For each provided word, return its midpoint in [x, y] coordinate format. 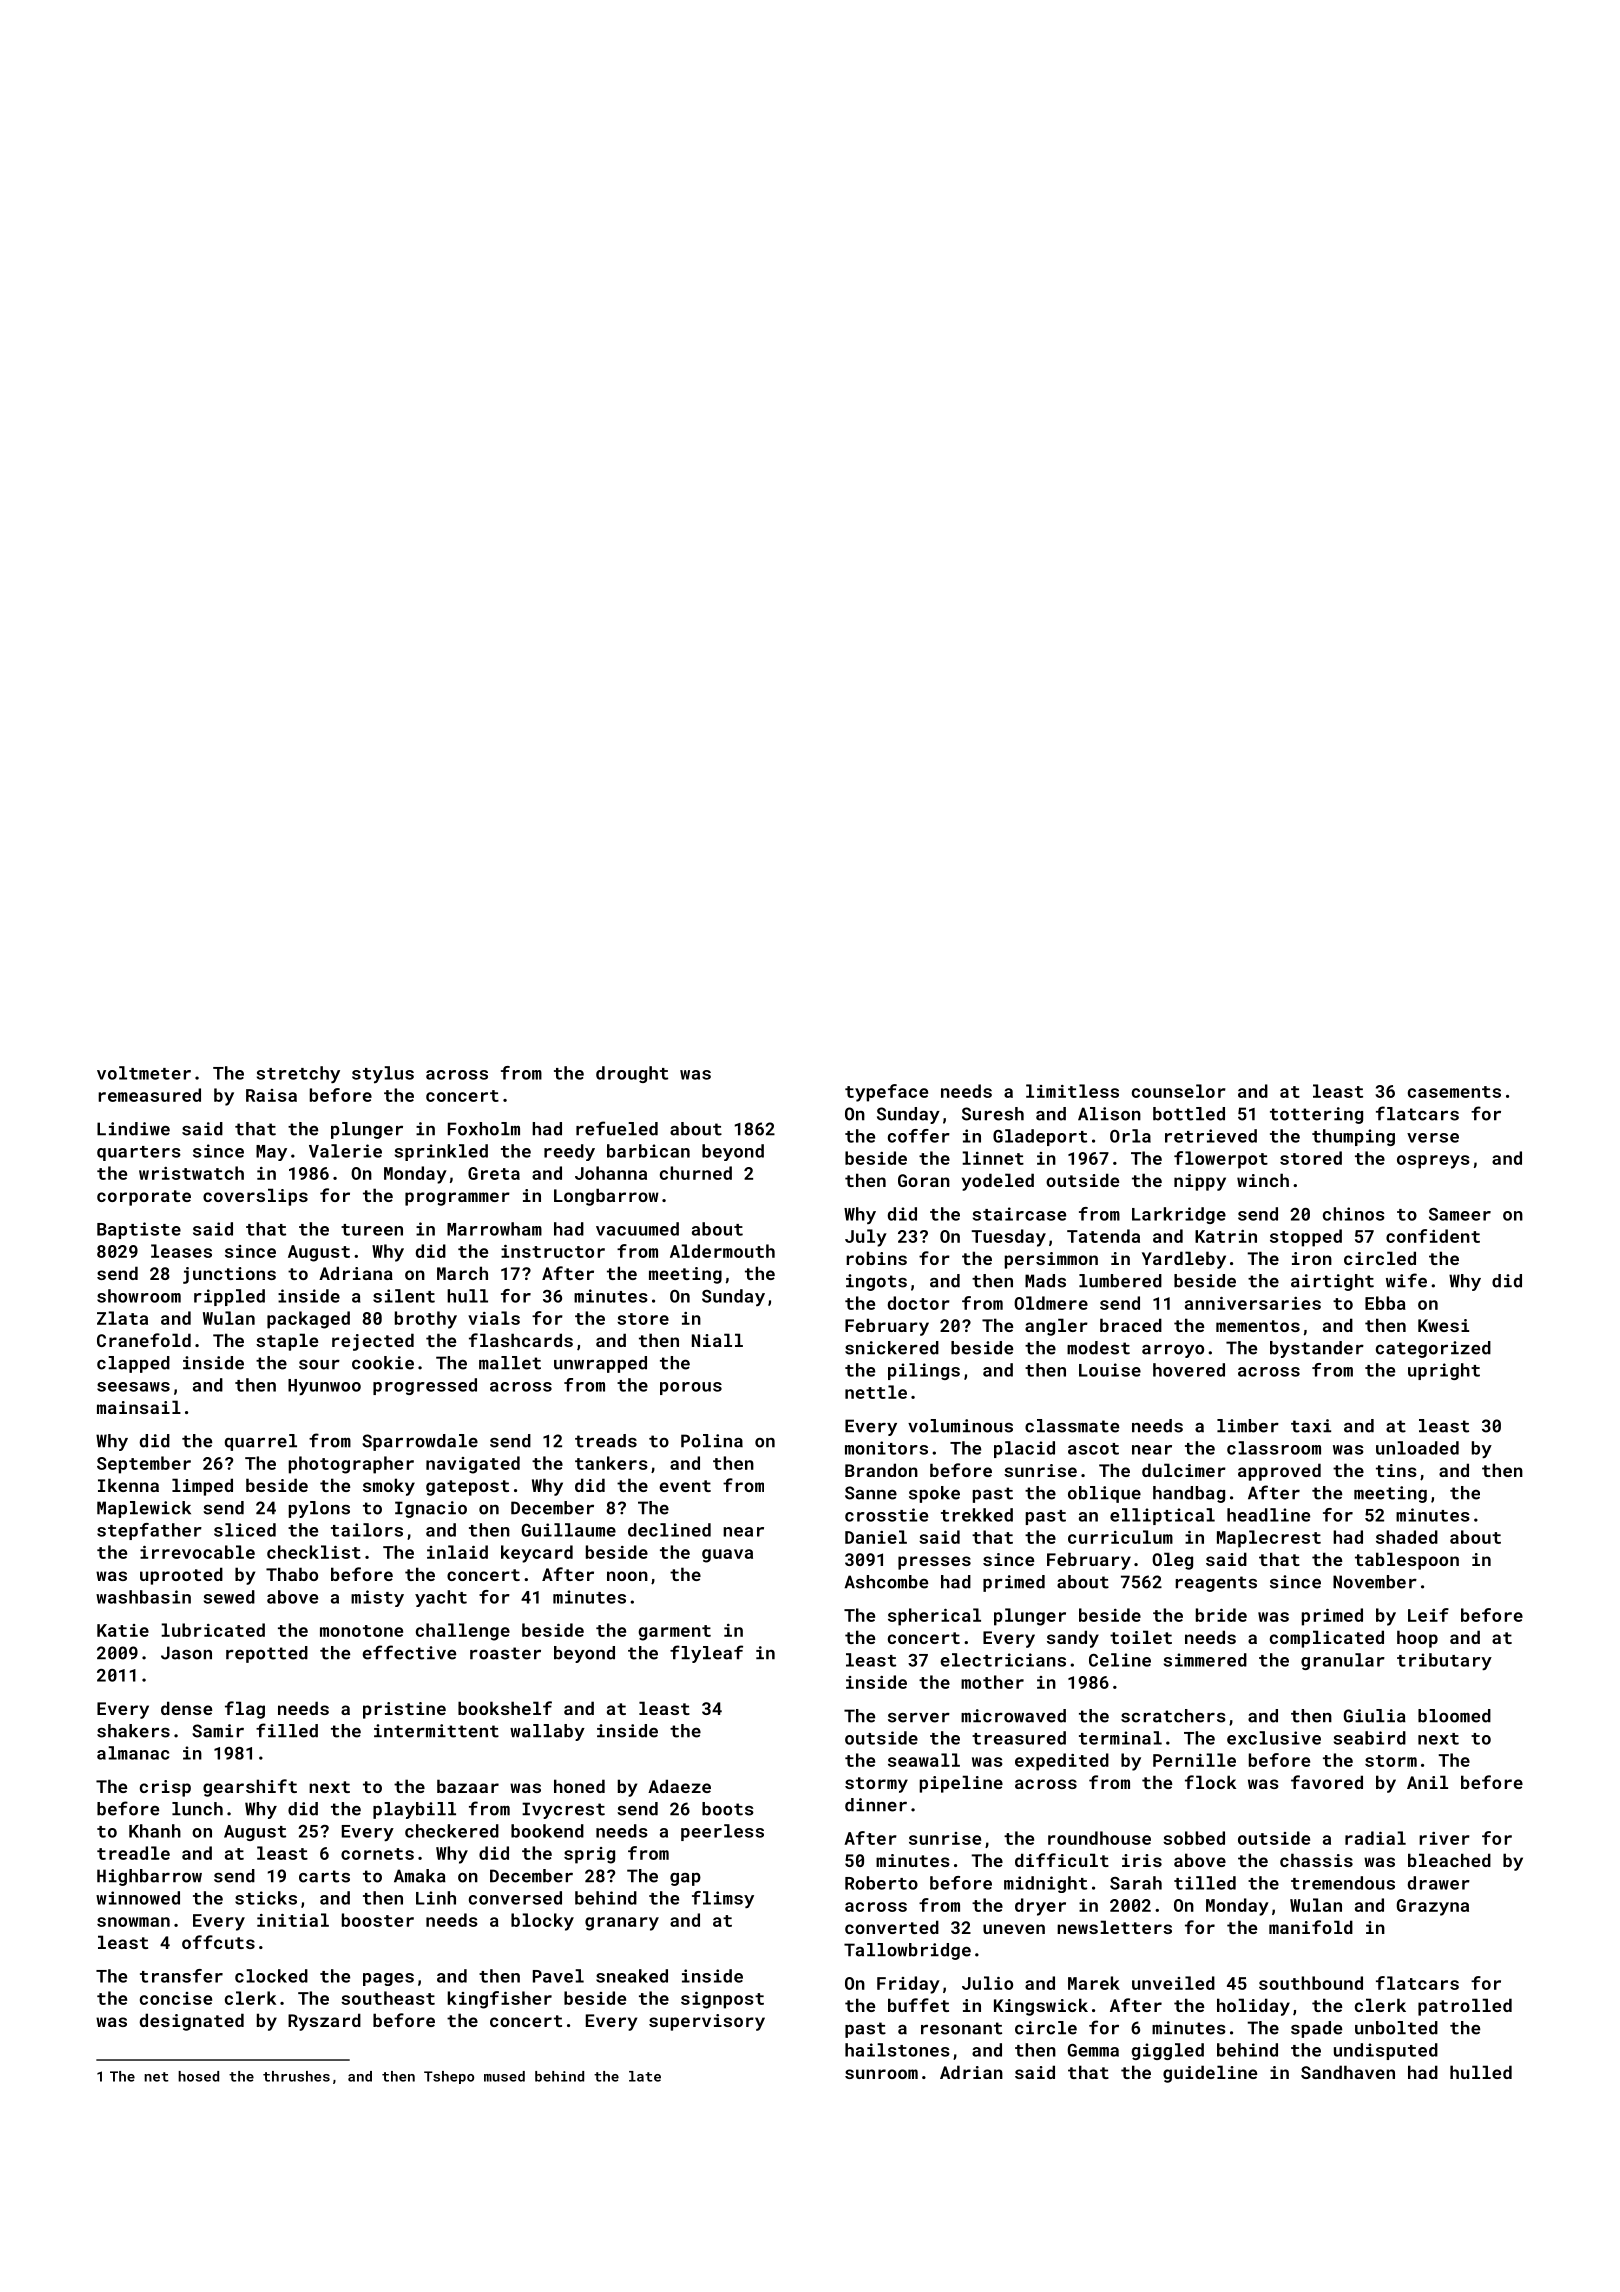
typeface [886, 1093]
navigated [473, 1465]
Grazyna [1433, 1907]
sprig [589, 1855]
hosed [198, 2076]
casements [1454, 1092]
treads [606, 1441]
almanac [133, 1753]
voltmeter [144, 1073]
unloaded [1417, 1448]
